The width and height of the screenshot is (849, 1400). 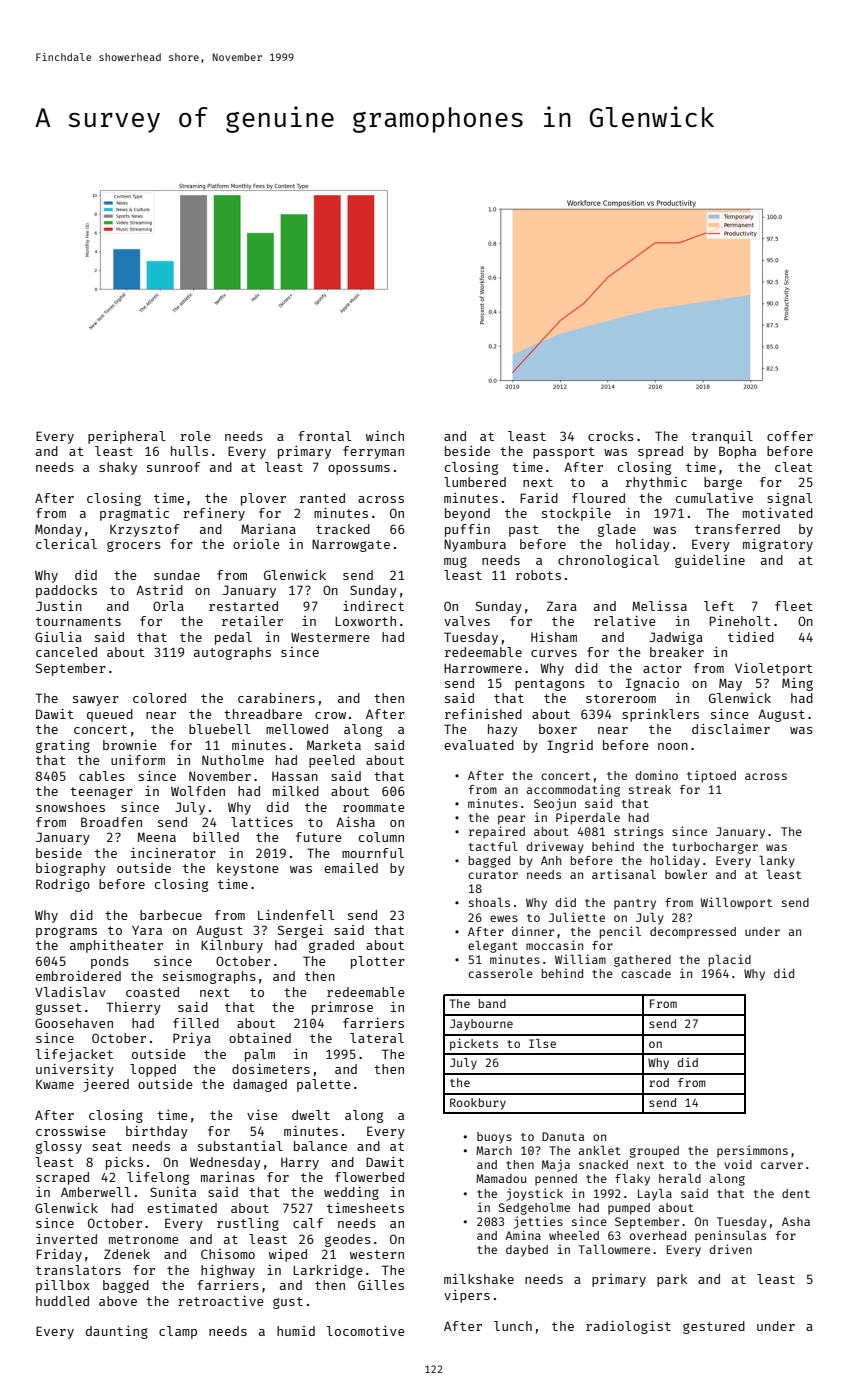 What do you see at coordinates (478, 1104) in the screenshot?
I see `Rookbury` at bounding box center [478, 1104].
